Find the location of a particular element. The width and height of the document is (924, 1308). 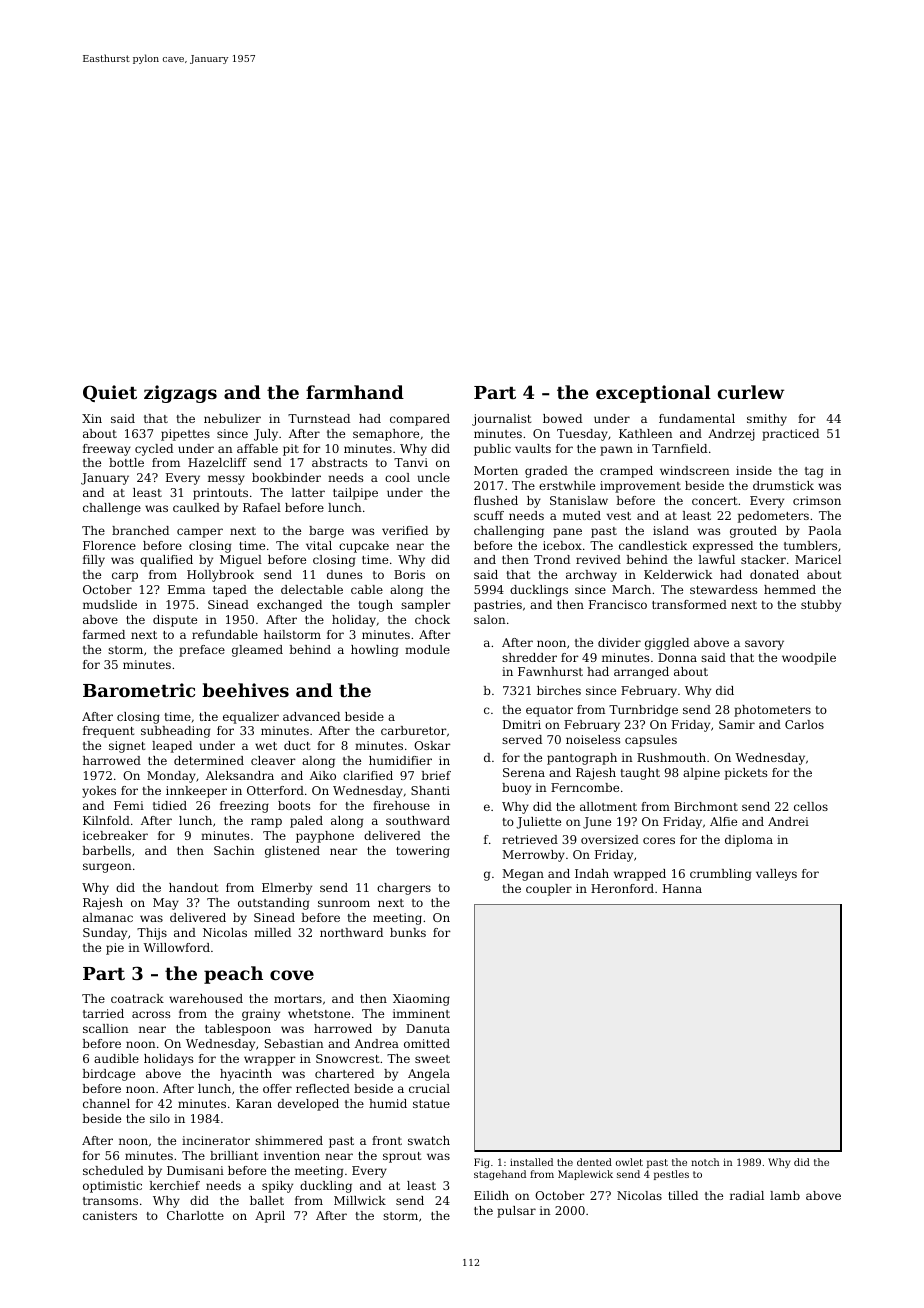

scheduled is located at coordinates (113, 1170).
